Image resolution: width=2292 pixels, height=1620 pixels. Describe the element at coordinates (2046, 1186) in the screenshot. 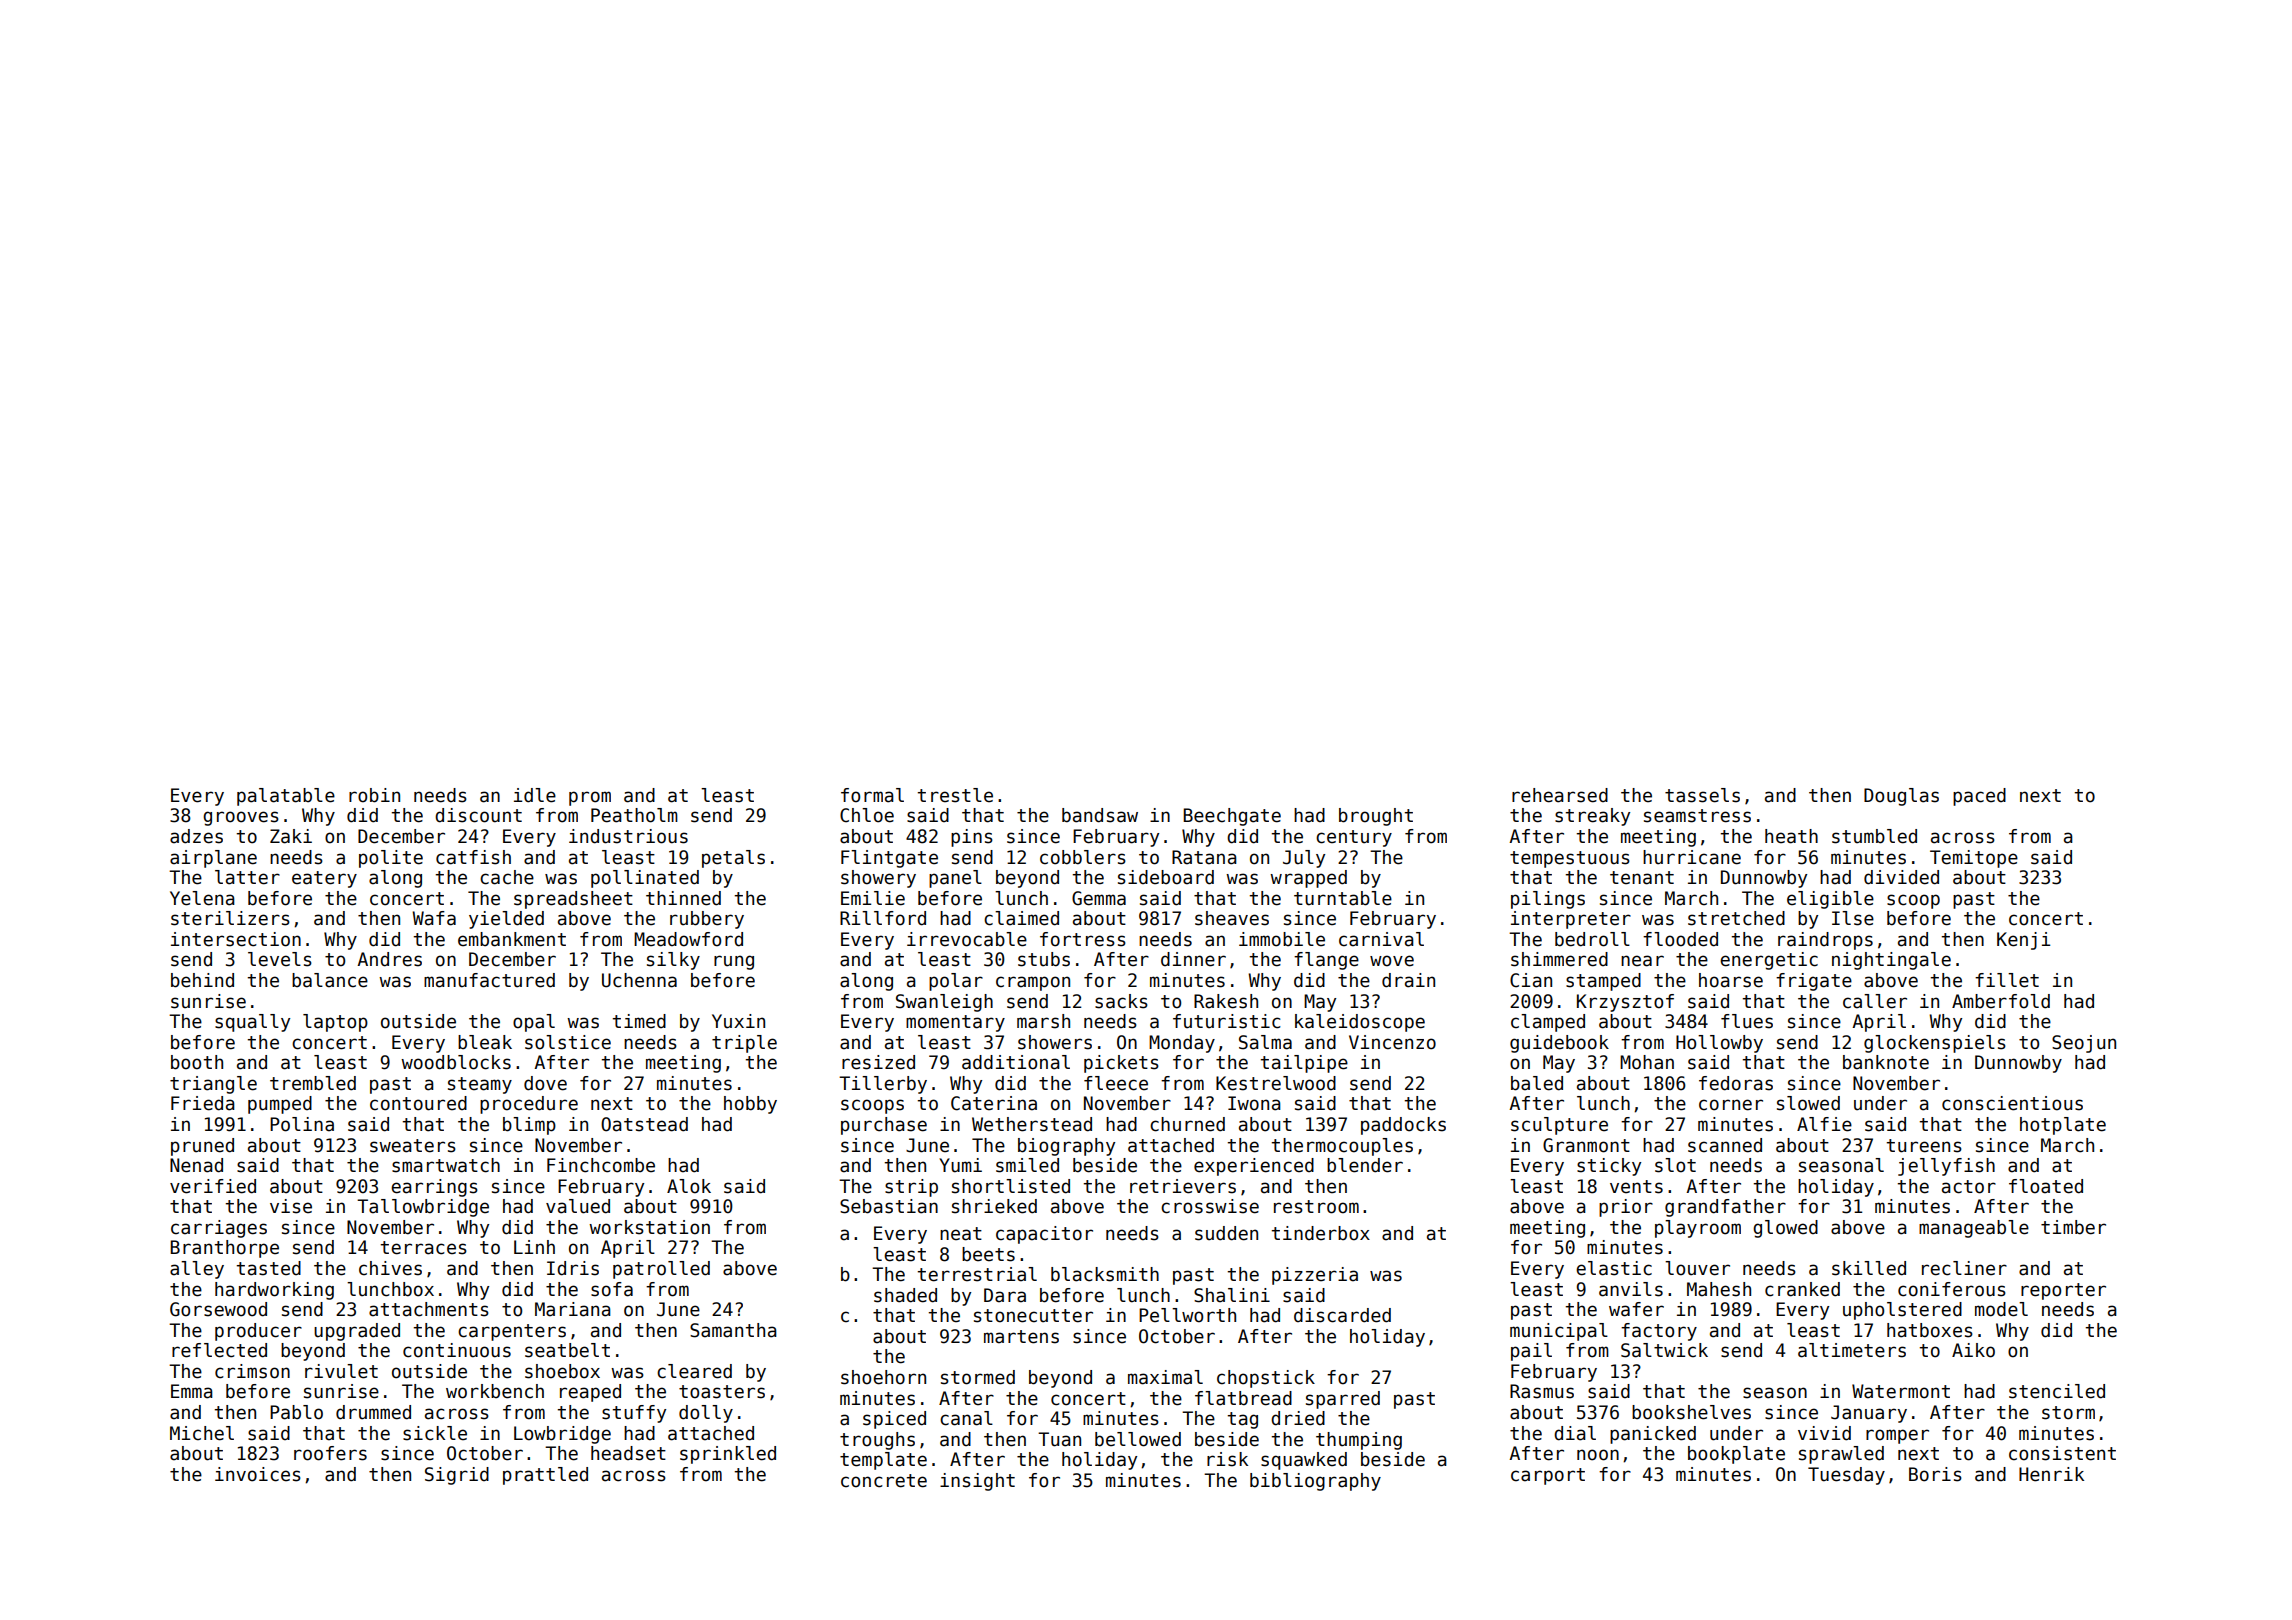

I see `floated` at that location.
